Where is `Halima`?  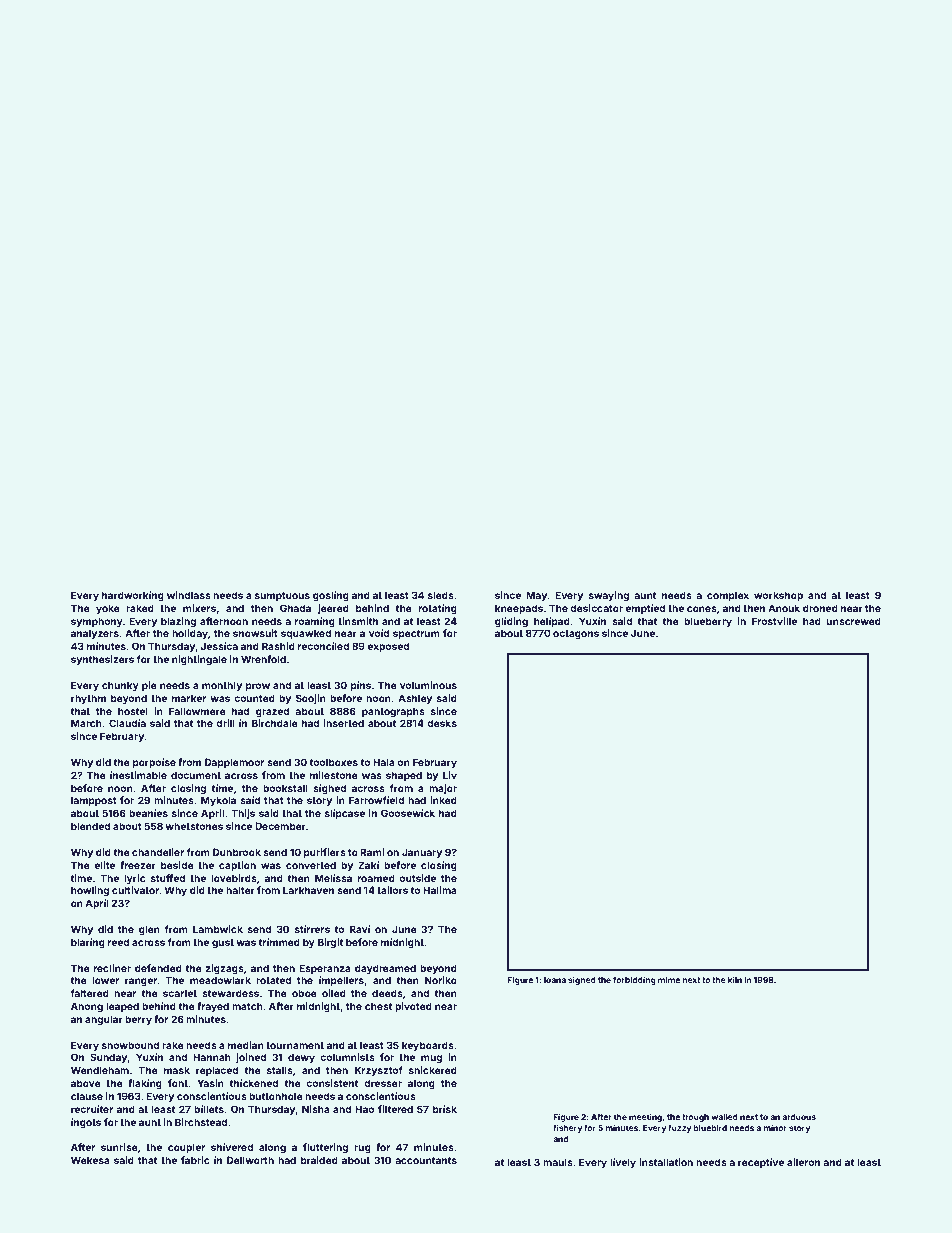
Halima is located at coordinates (440, 890).
